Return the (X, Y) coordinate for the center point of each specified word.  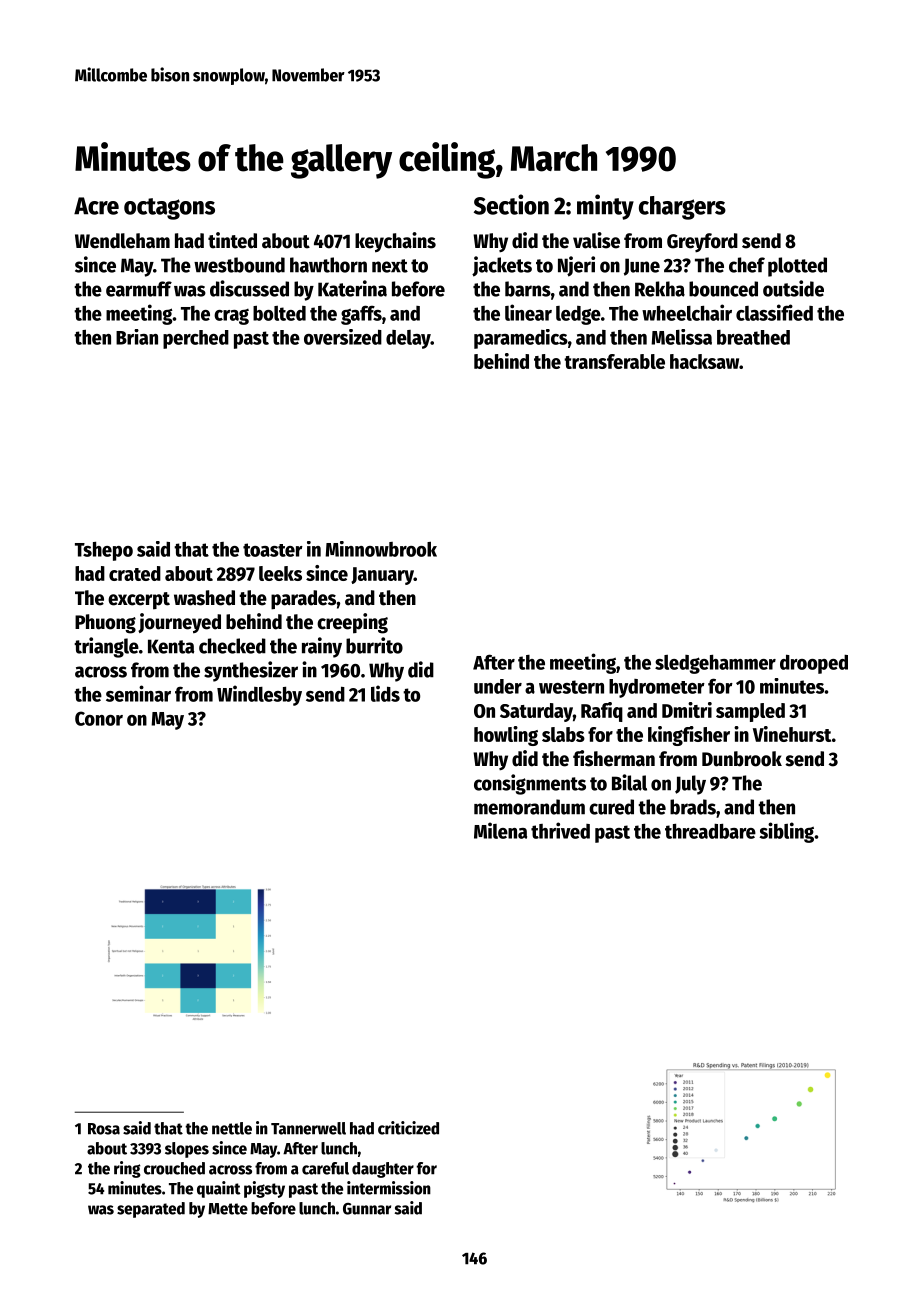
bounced (723, 289)
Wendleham (122, 241)
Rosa (104, 1129)
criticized (408, 1128)
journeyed (179, 623)
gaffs (361, 315)
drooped (814, 664)
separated (151, 1210)
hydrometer (657, 688)
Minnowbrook (381, 549)
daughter (383, 1170)
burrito (374, 645)
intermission (389, 1188)
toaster (273, 550)
